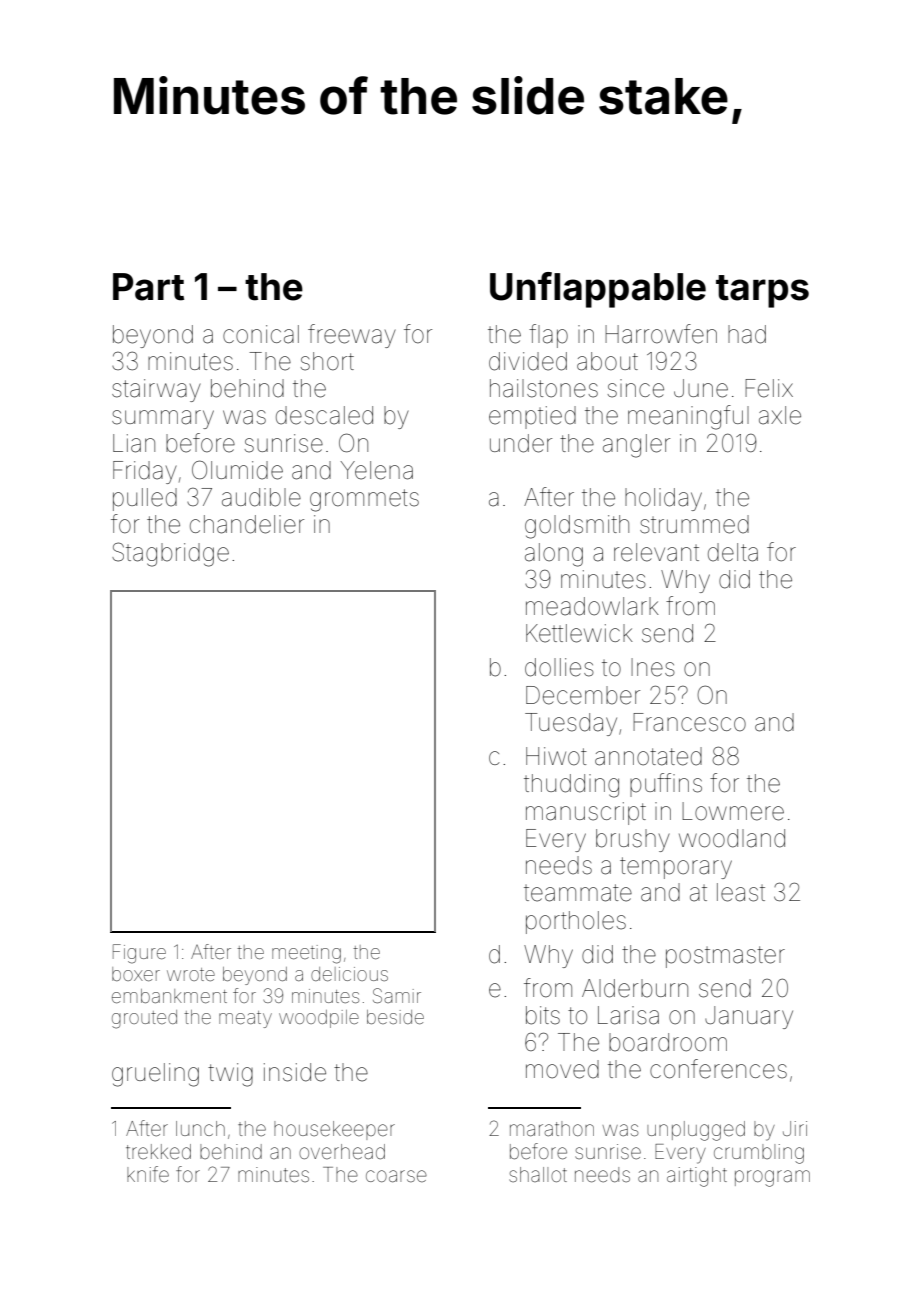 Image resolution: width=924 pixels, height=1311 pixels. Describe the element at coordinates (780, 415) in the image. I see `axle` at that location.
